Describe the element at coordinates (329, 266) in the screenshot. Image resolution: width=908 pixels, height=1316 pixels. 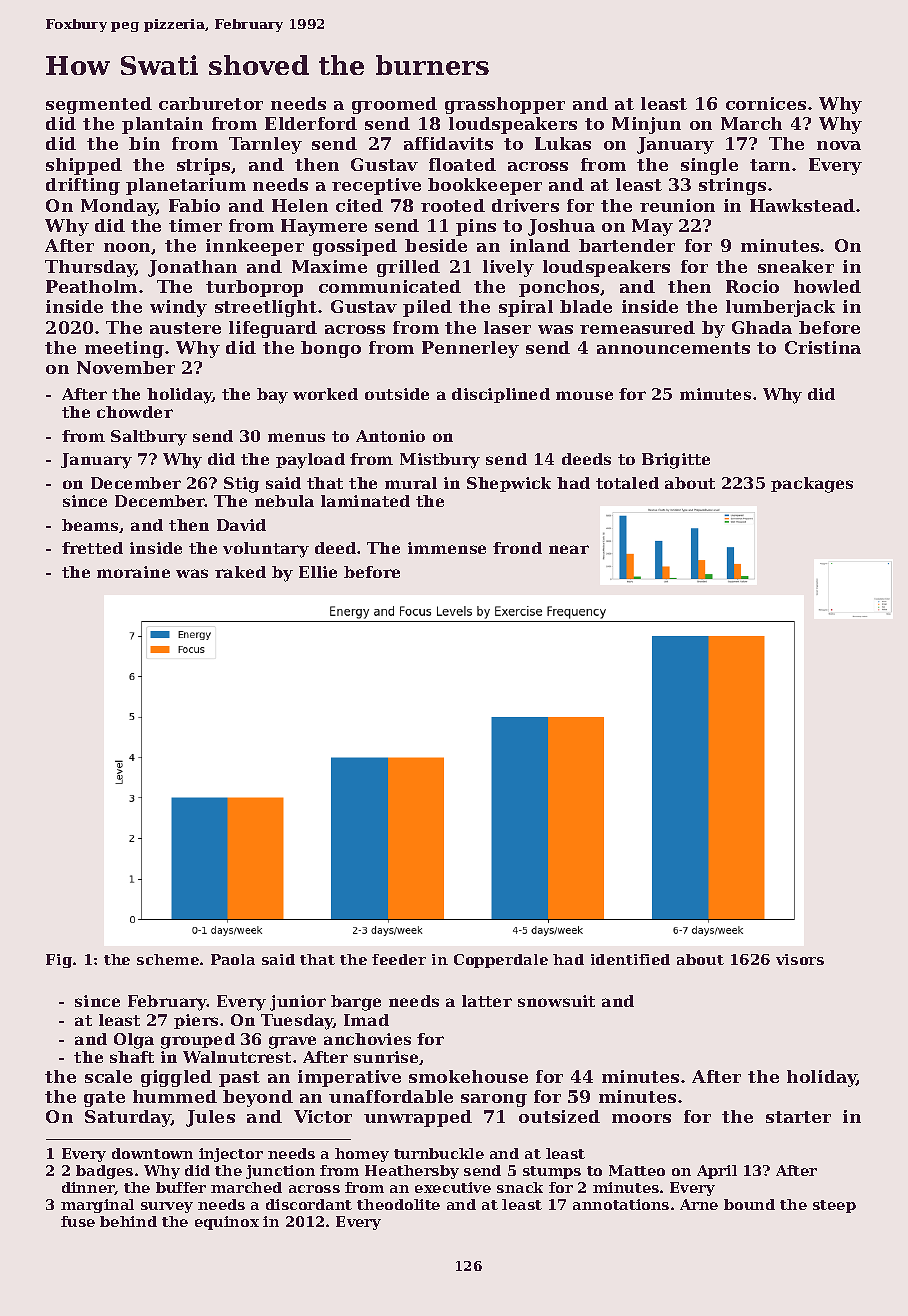
I see `Maxime` at that location.
